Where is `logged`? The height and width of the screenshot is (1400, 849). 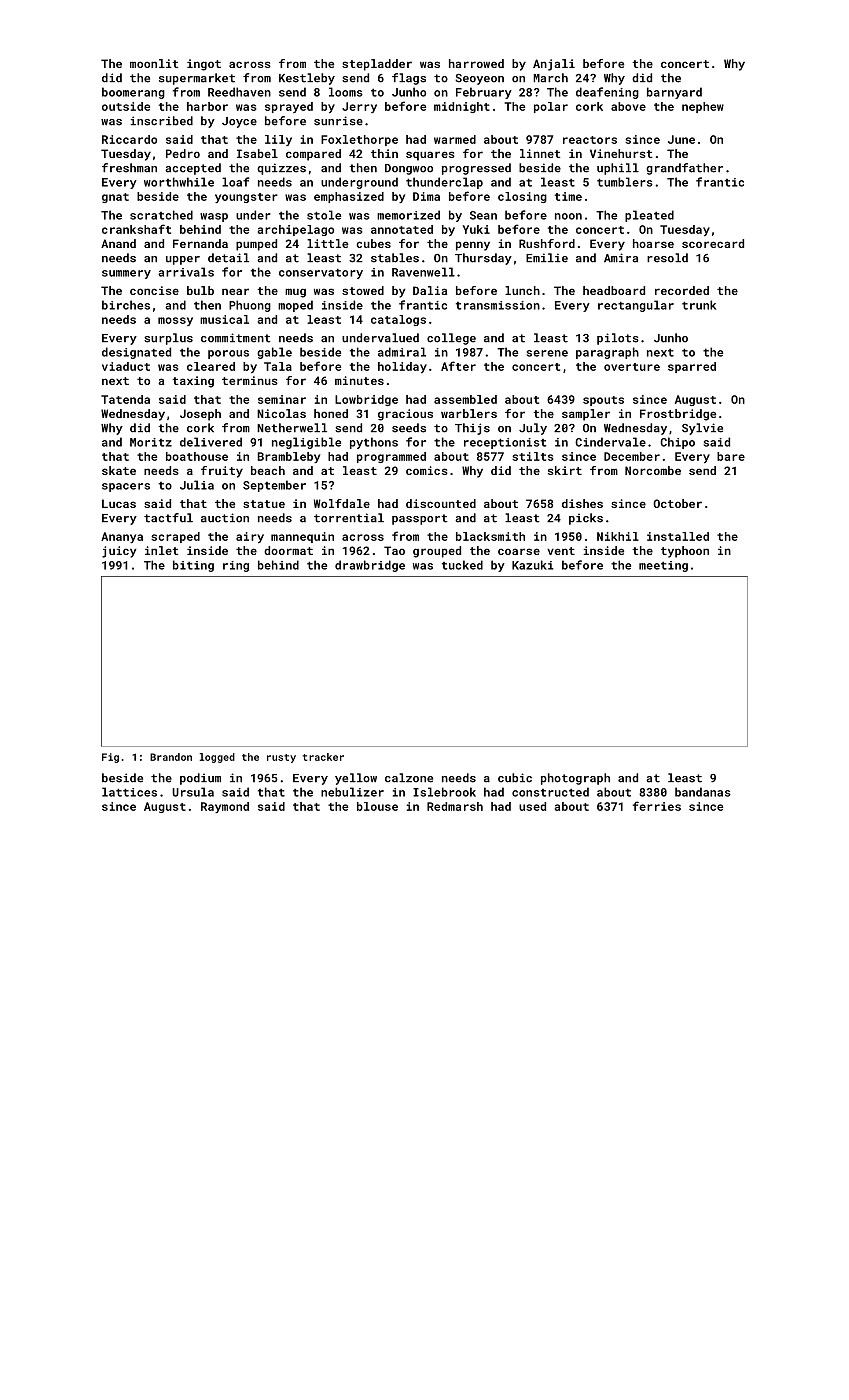 logged is located at coordinates (217, 758).
